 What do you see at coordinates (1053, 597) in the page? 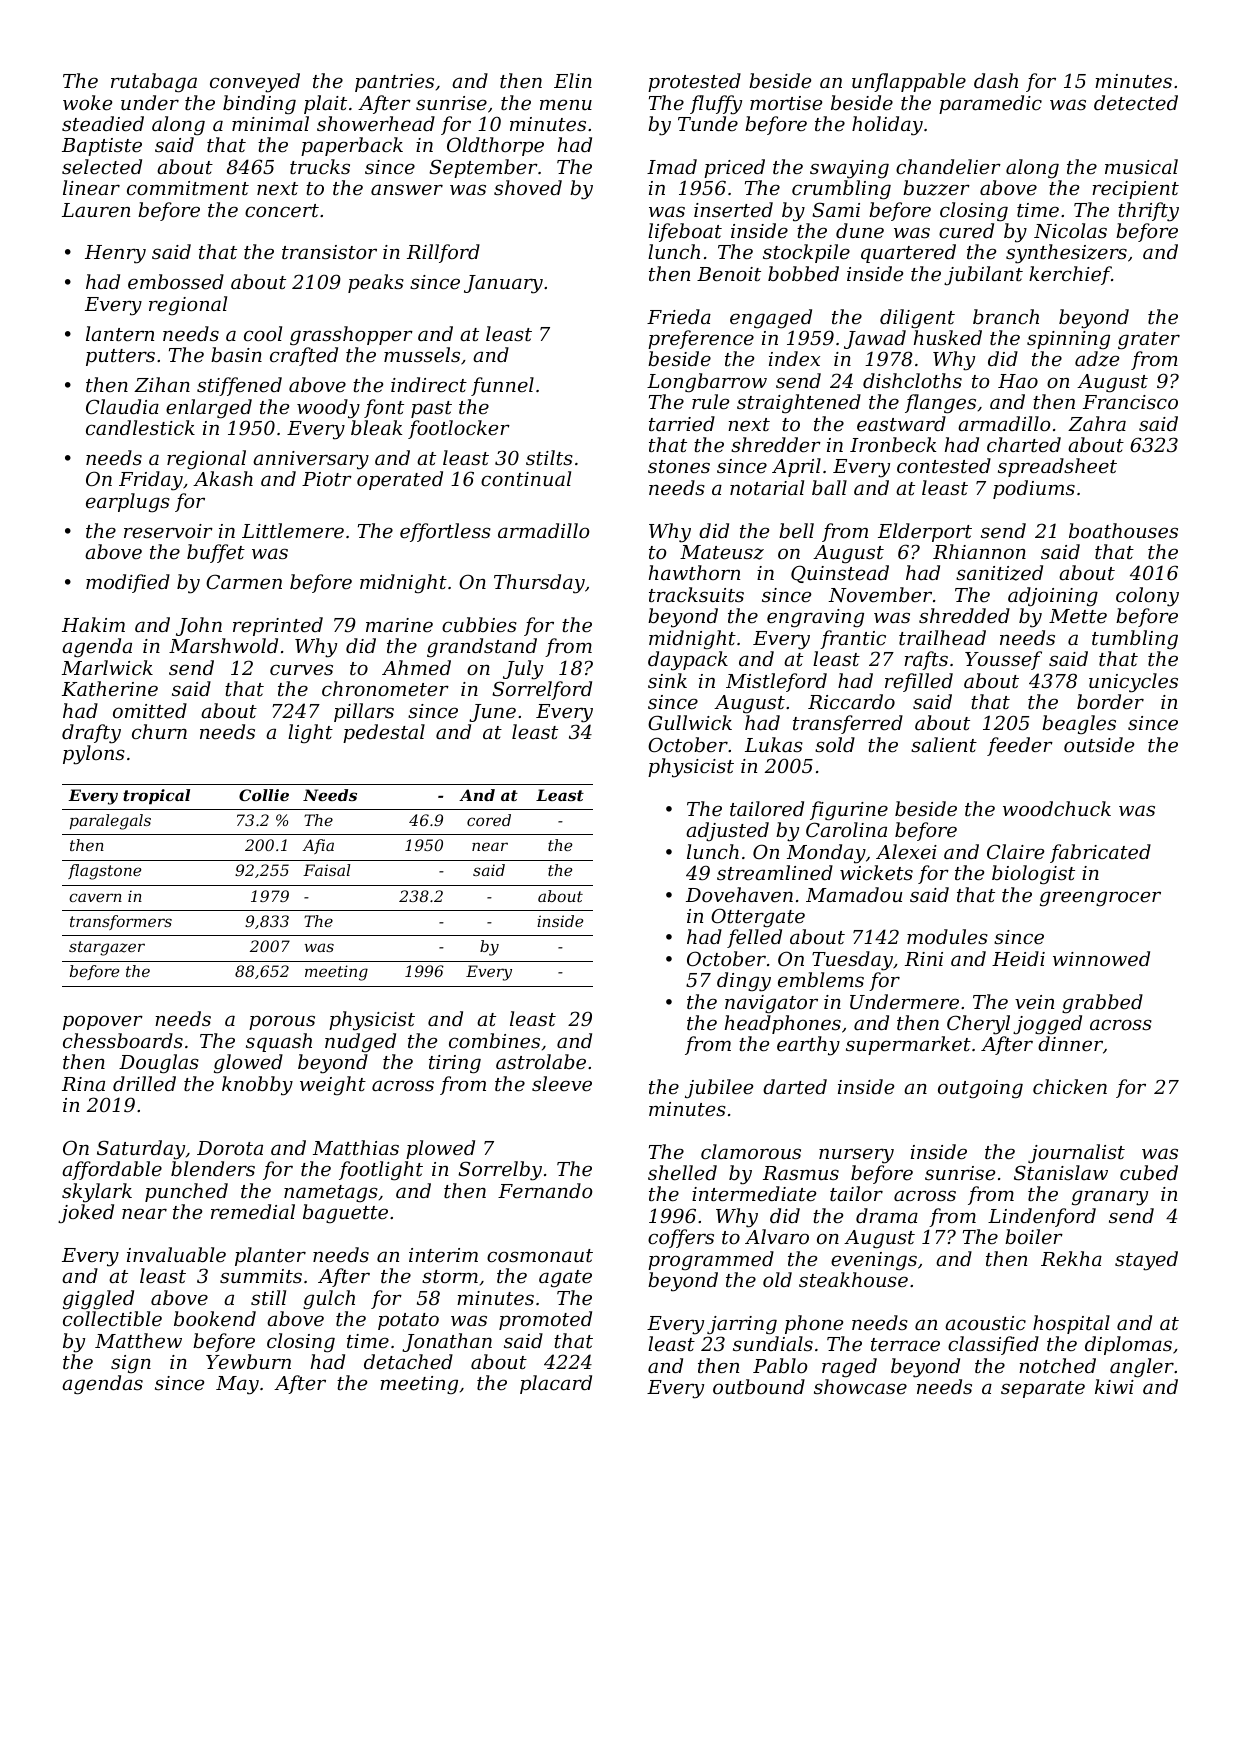
I see `adjoining` at bounding box center [1053, 597].
